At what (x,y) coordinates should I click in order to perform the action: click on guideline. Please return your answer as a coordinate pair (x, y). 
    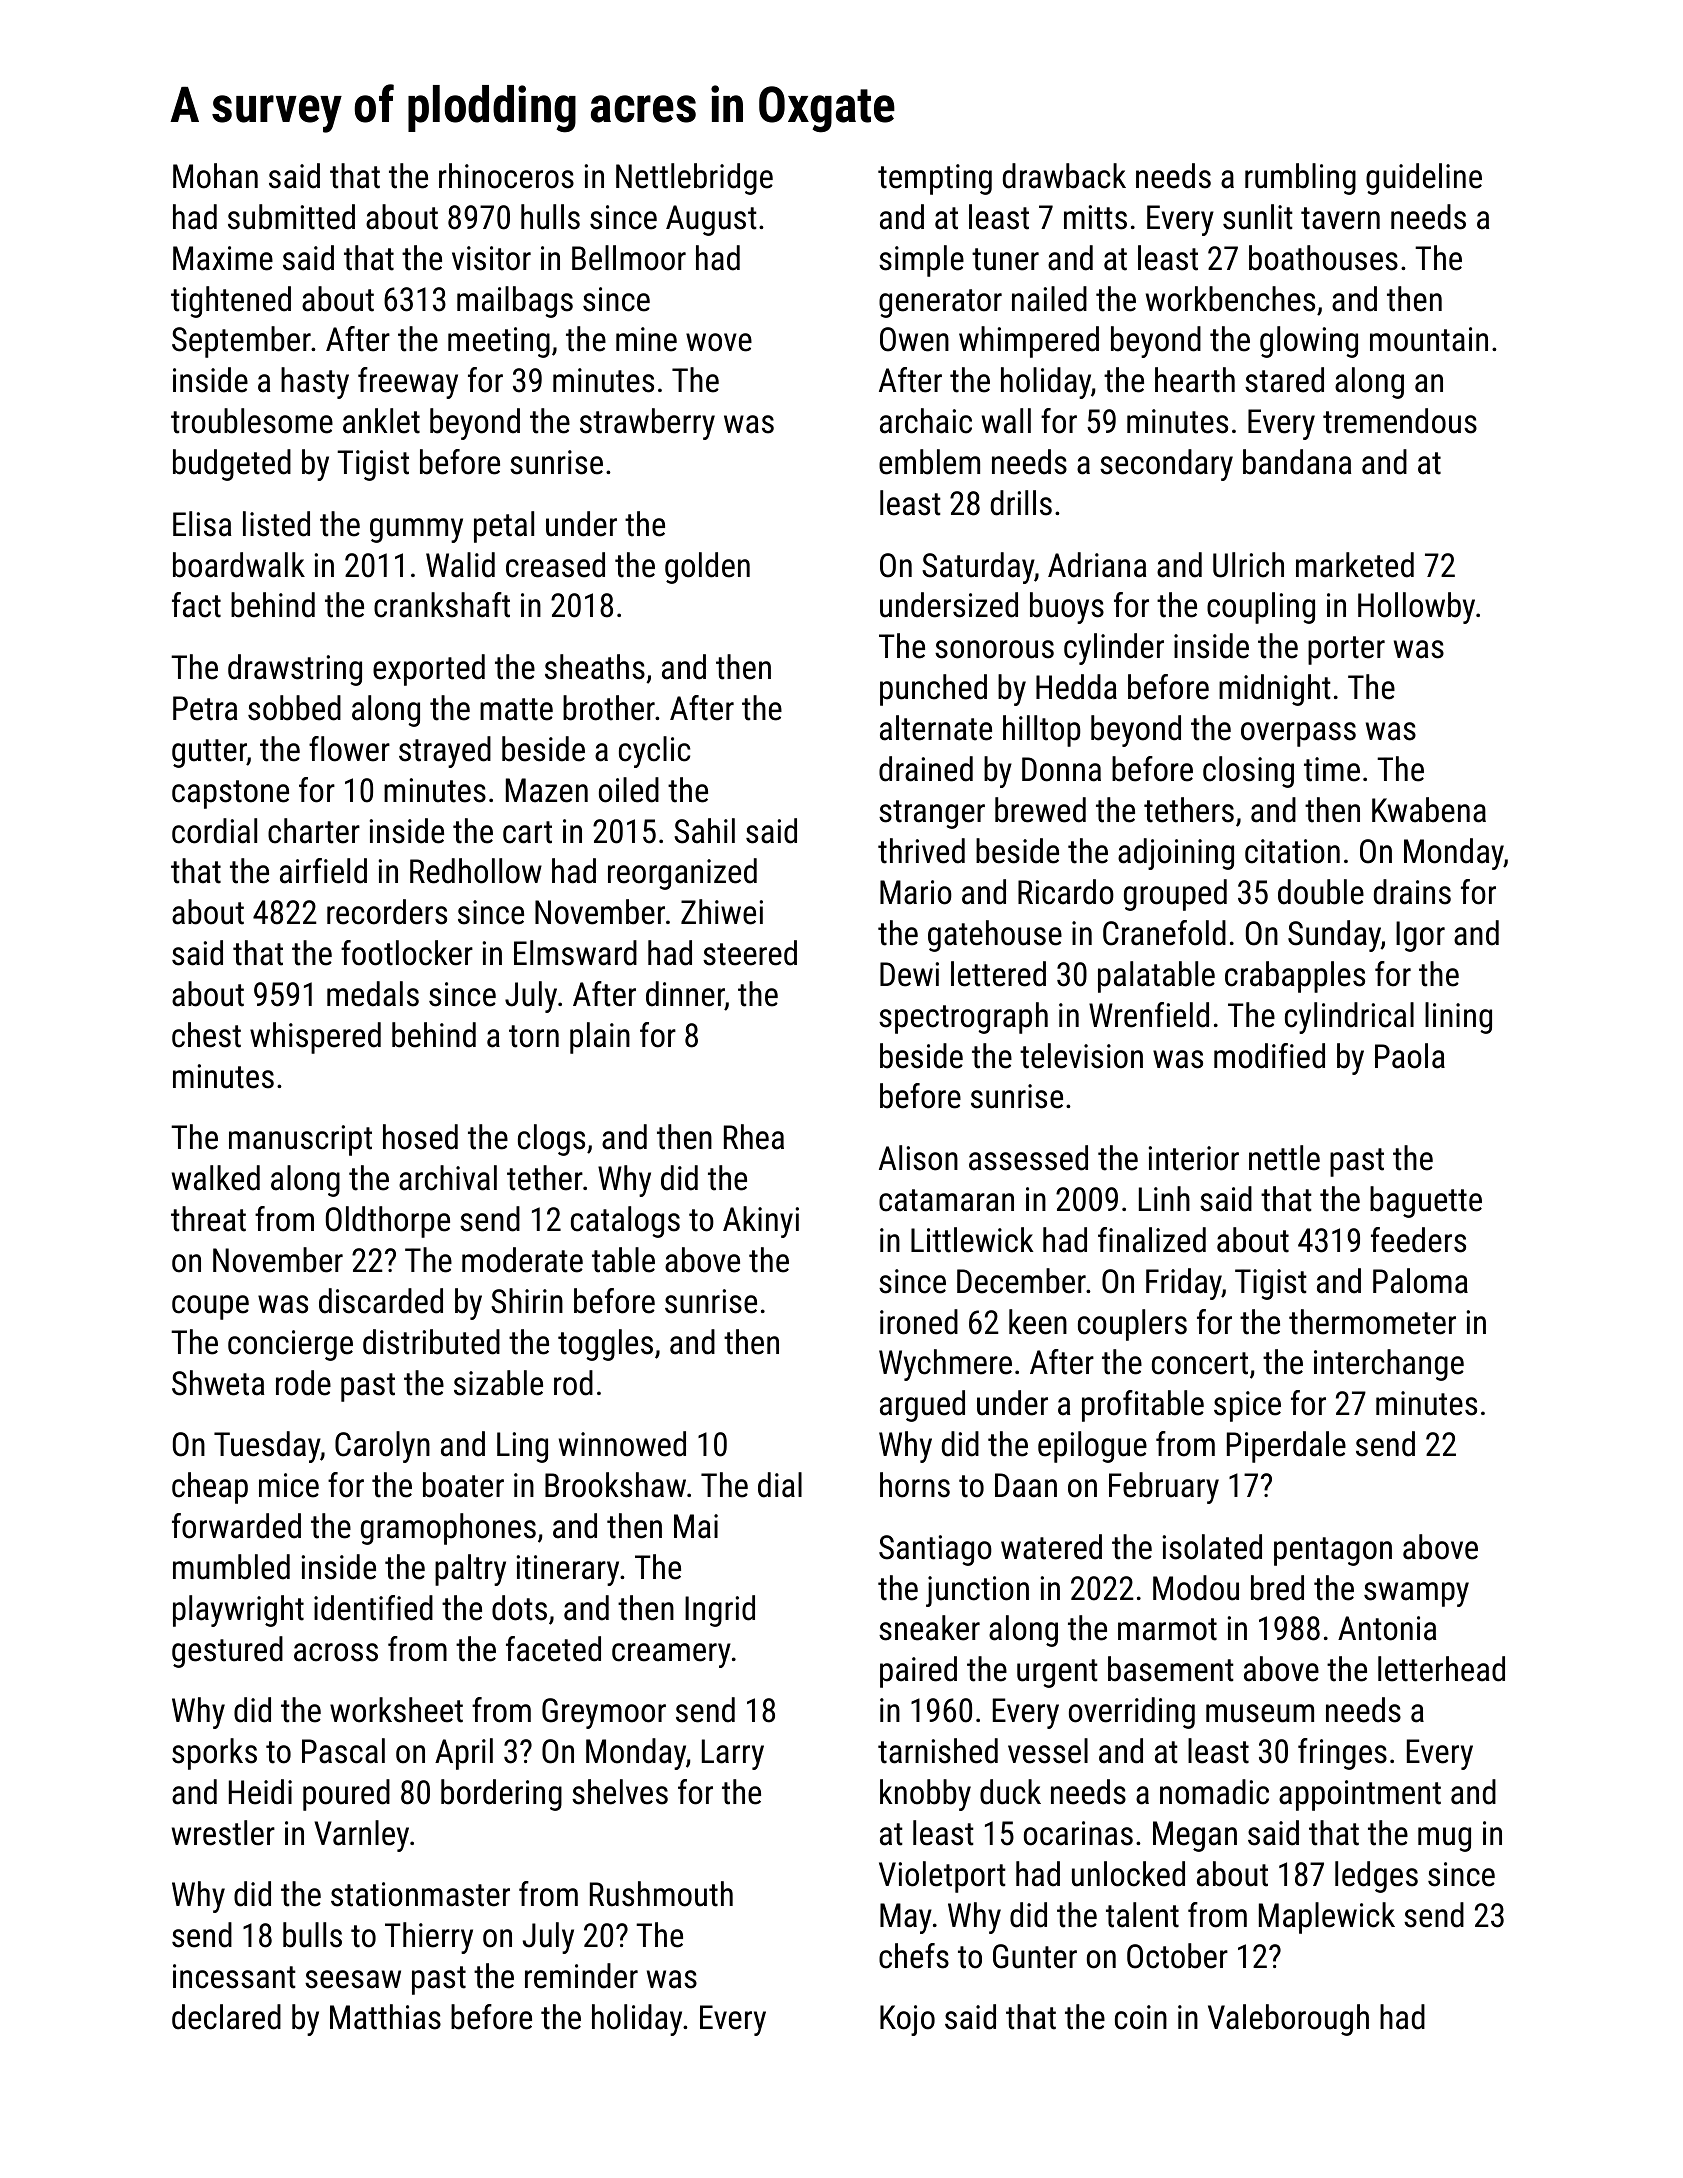
    Looking at the image, I should click on (1424, 179).
